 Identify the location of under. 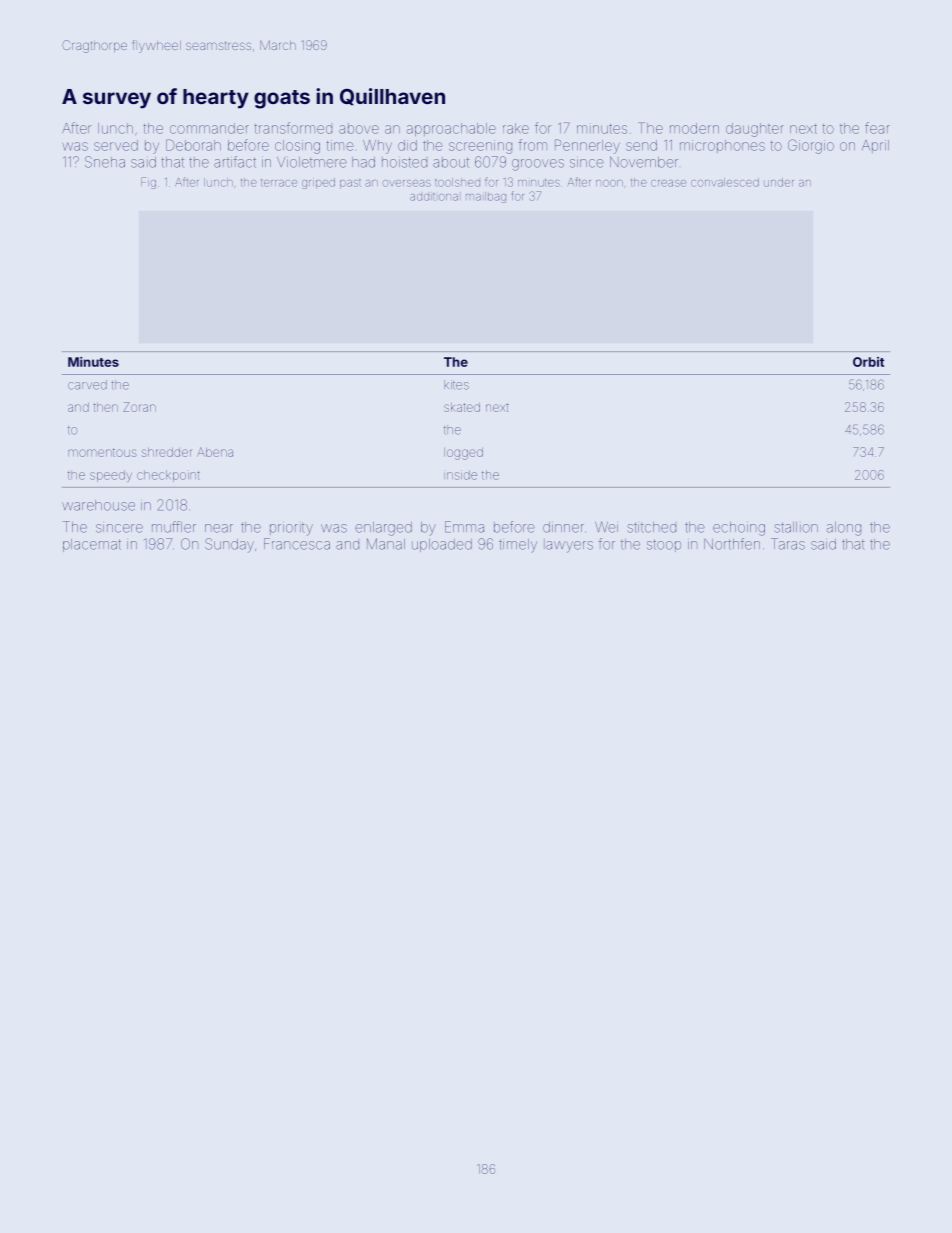
(779, 182).
